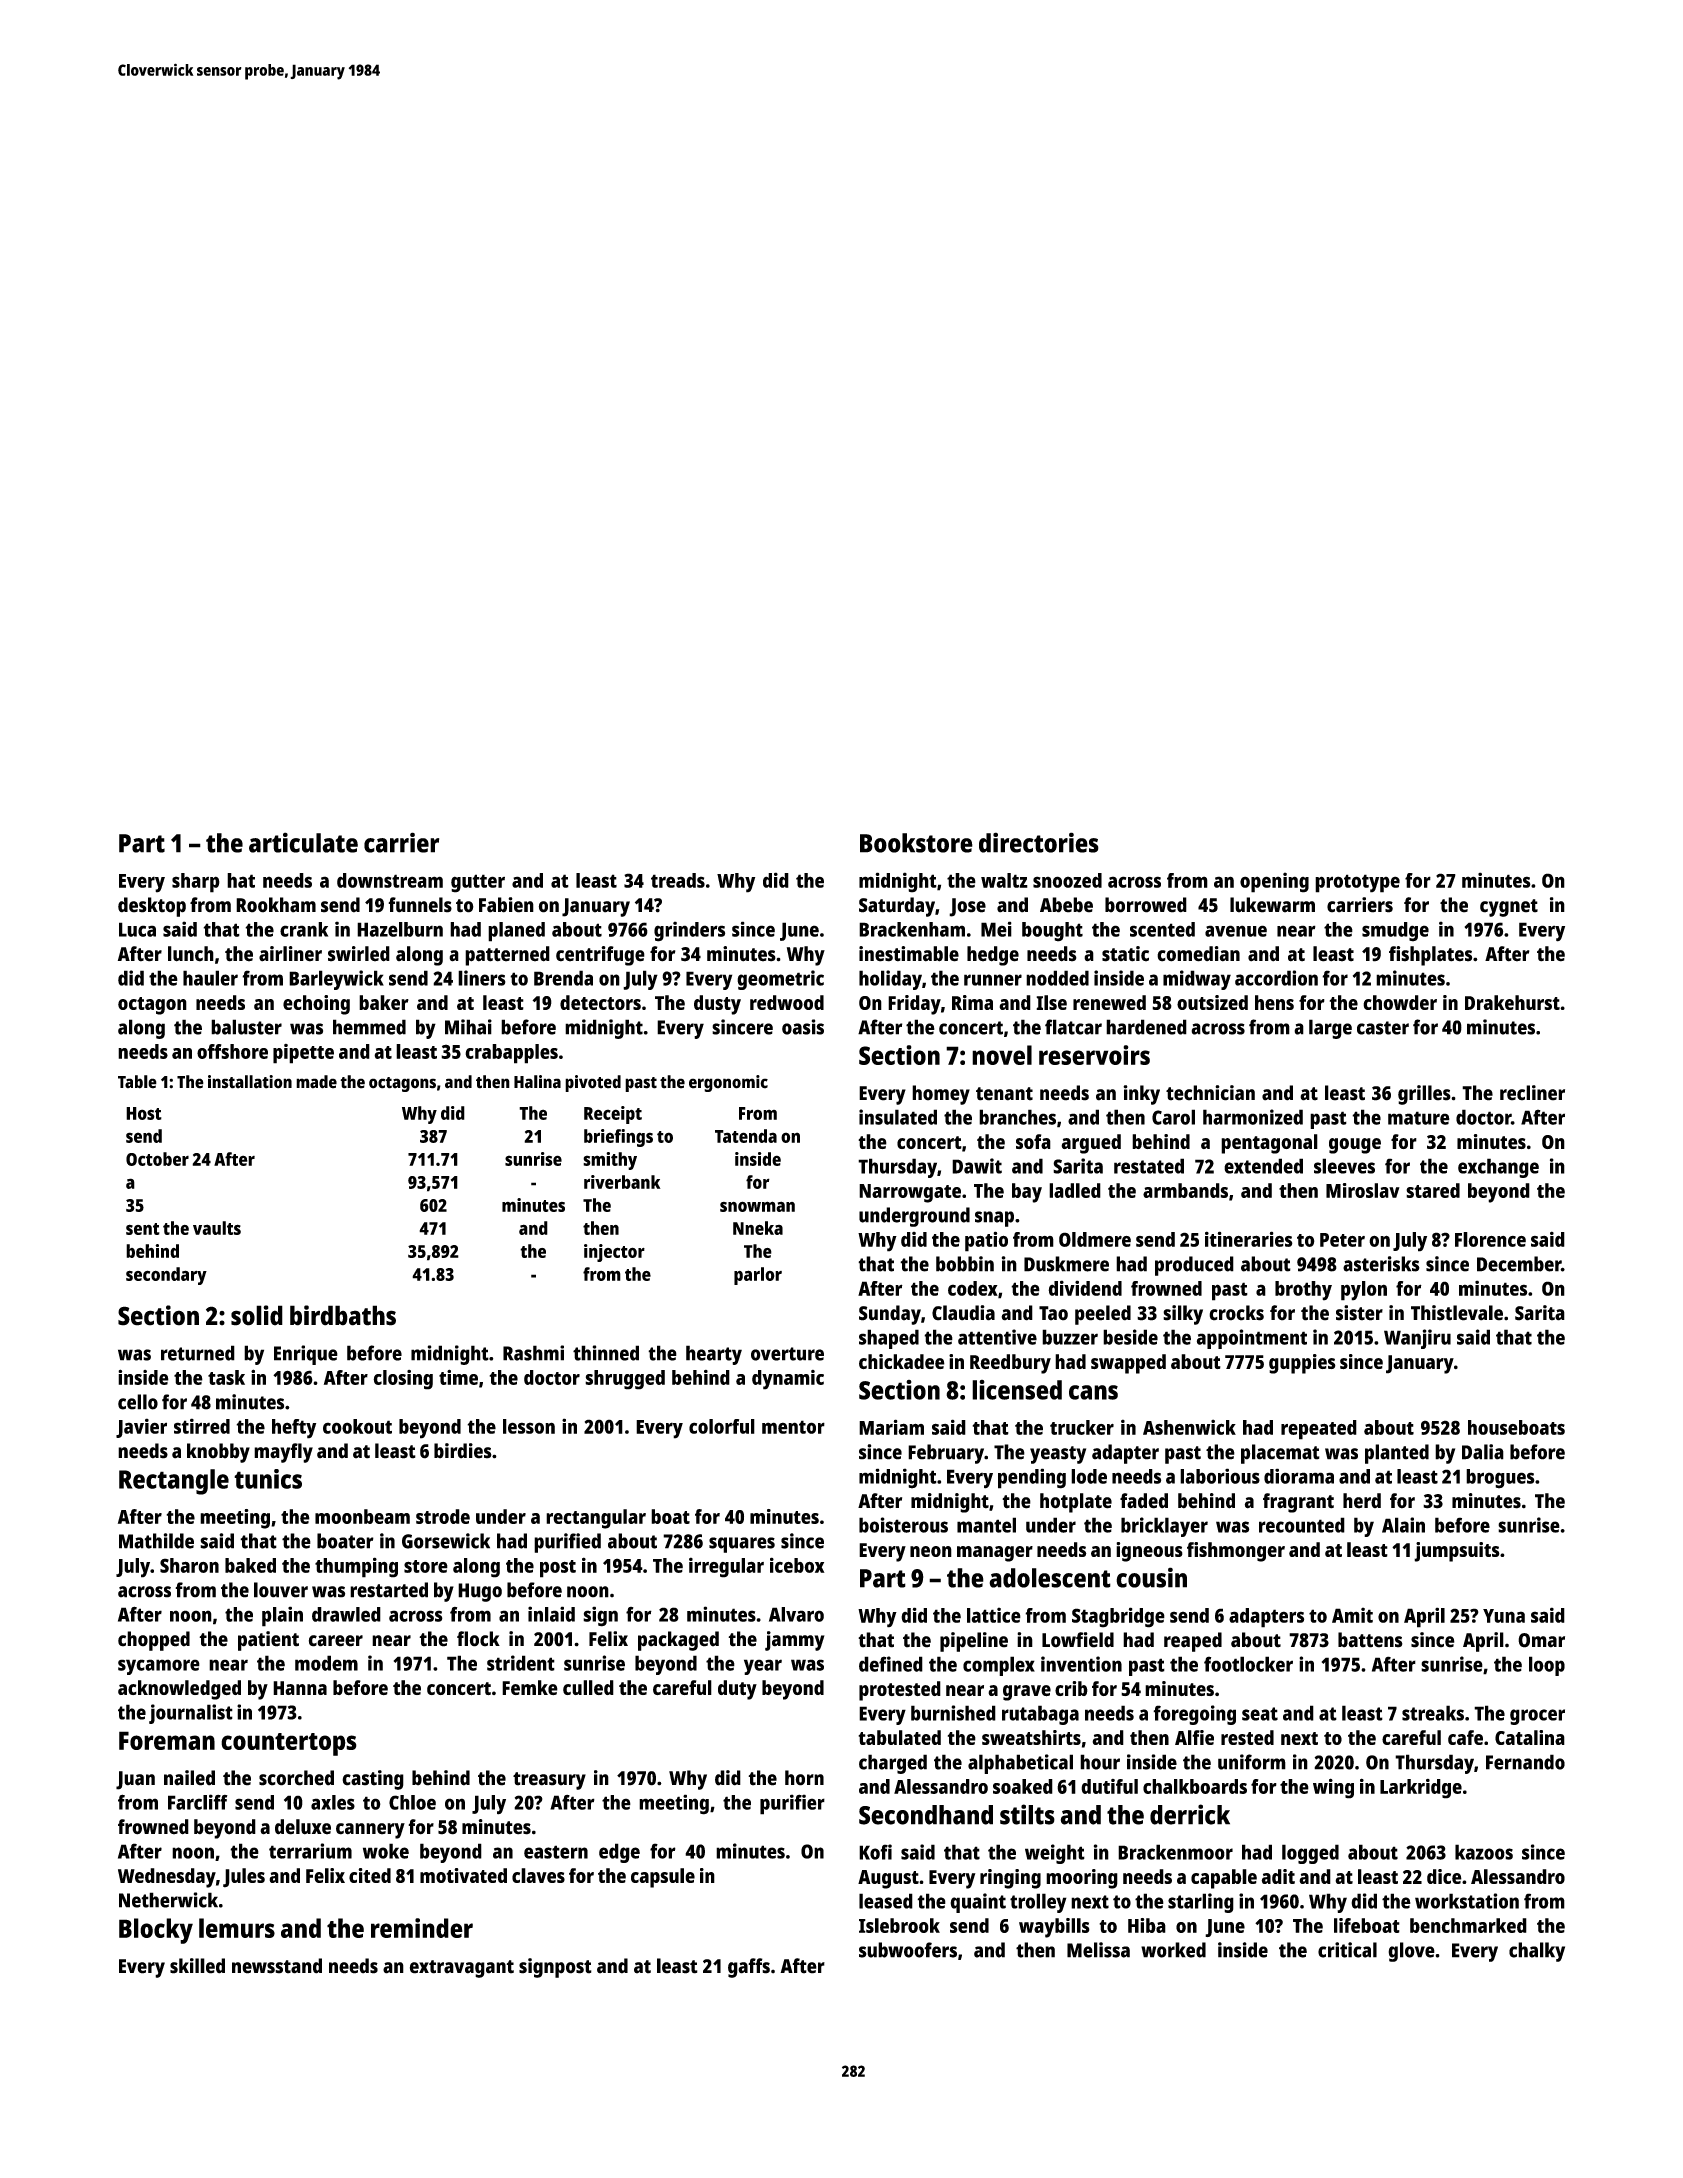  Describe the element at coordinates (994, 1615) in the document. I see `lattice` at that location.
